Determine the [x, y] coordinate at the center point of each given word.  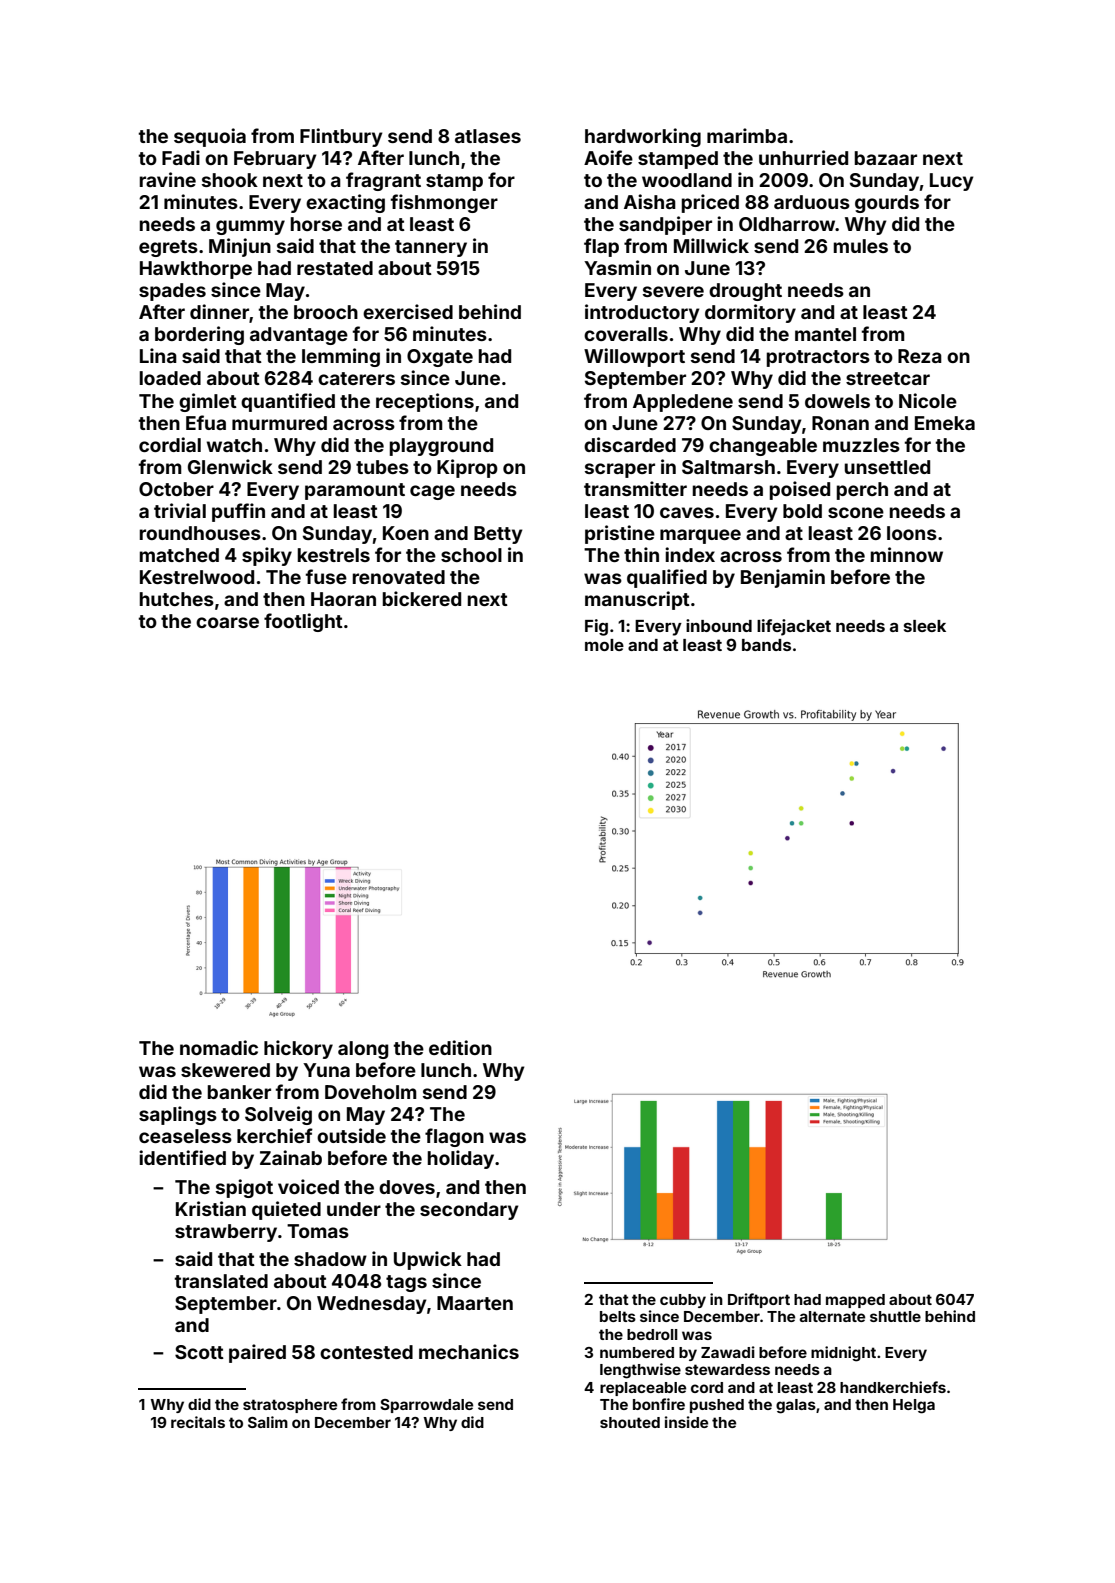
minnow [907, 554]
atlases [488, 136]
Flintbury [341, 137]
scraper [620, 470]
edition [460, 1047]
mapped [855, 1301]
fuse [326, 576]
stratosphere [290, 1406]
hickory [298, 1049]
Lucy [952, 182]
